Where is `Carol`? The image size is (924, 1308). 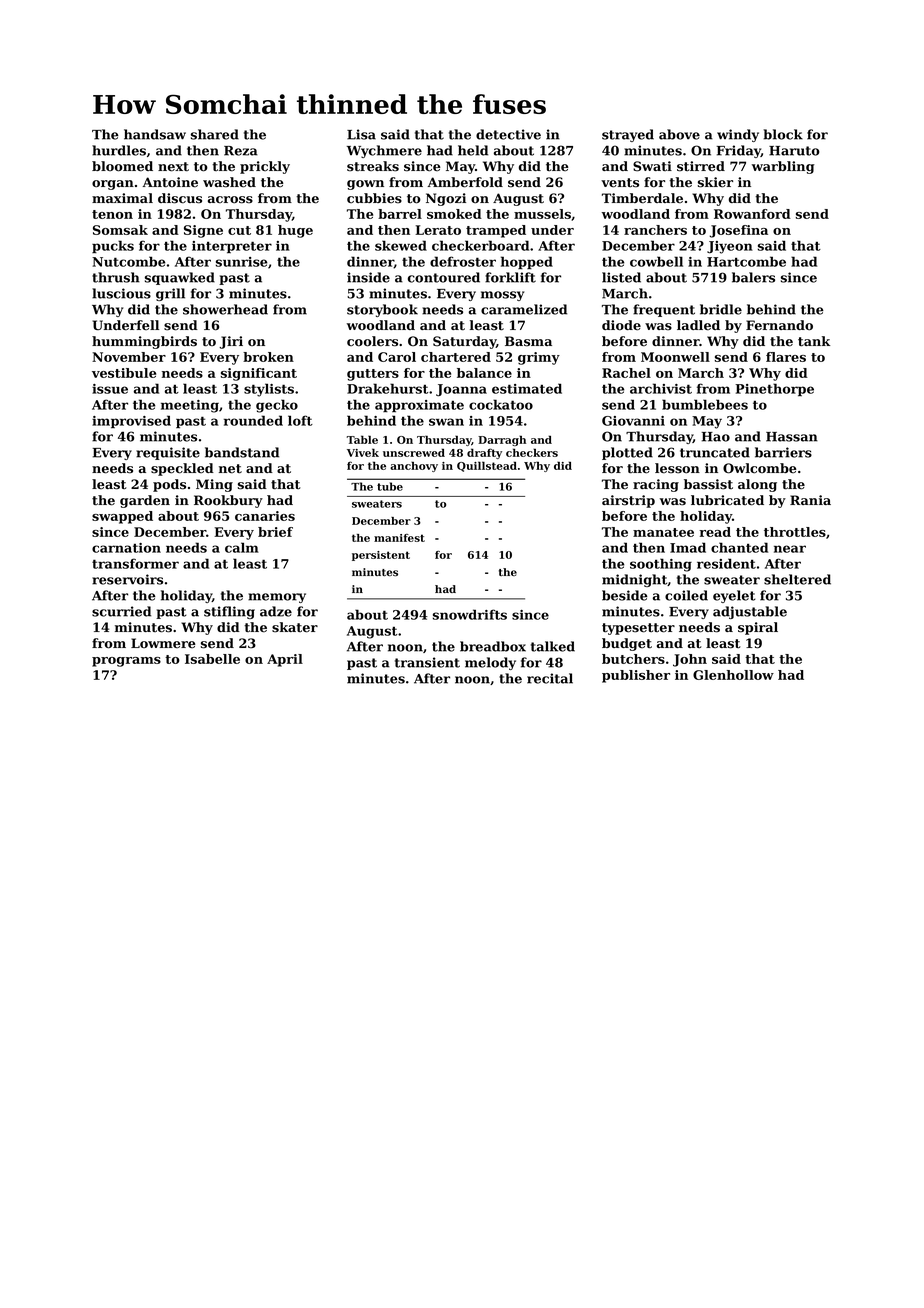 Carol is located at coordinates (397, 357).
